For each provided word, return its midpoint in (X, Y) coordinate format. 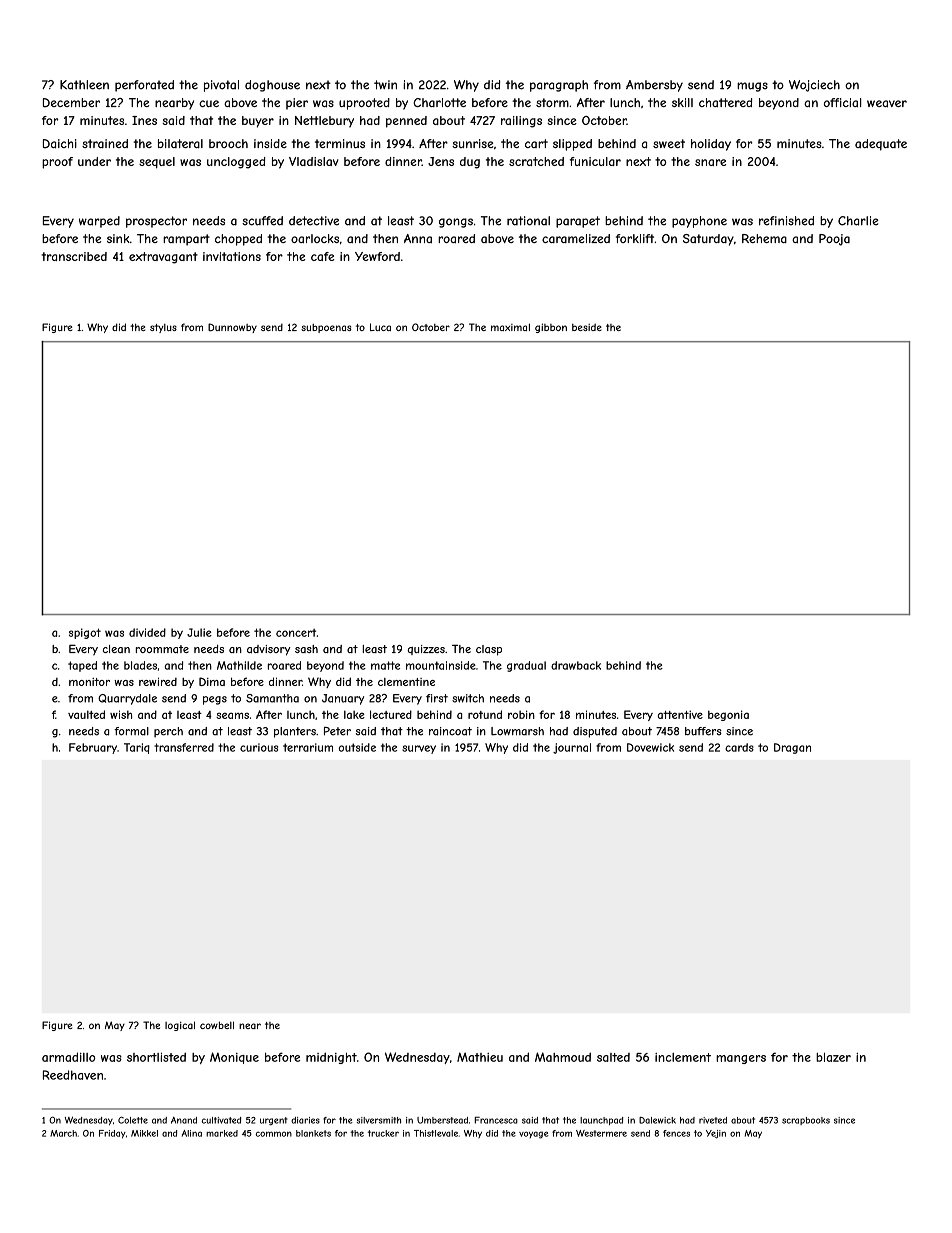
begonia (728, 715)
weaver (887, 104)
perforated (144, 86)
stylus (163, 328)
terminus (340, 143)
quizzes (426, 650)
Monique (234, 1058)
